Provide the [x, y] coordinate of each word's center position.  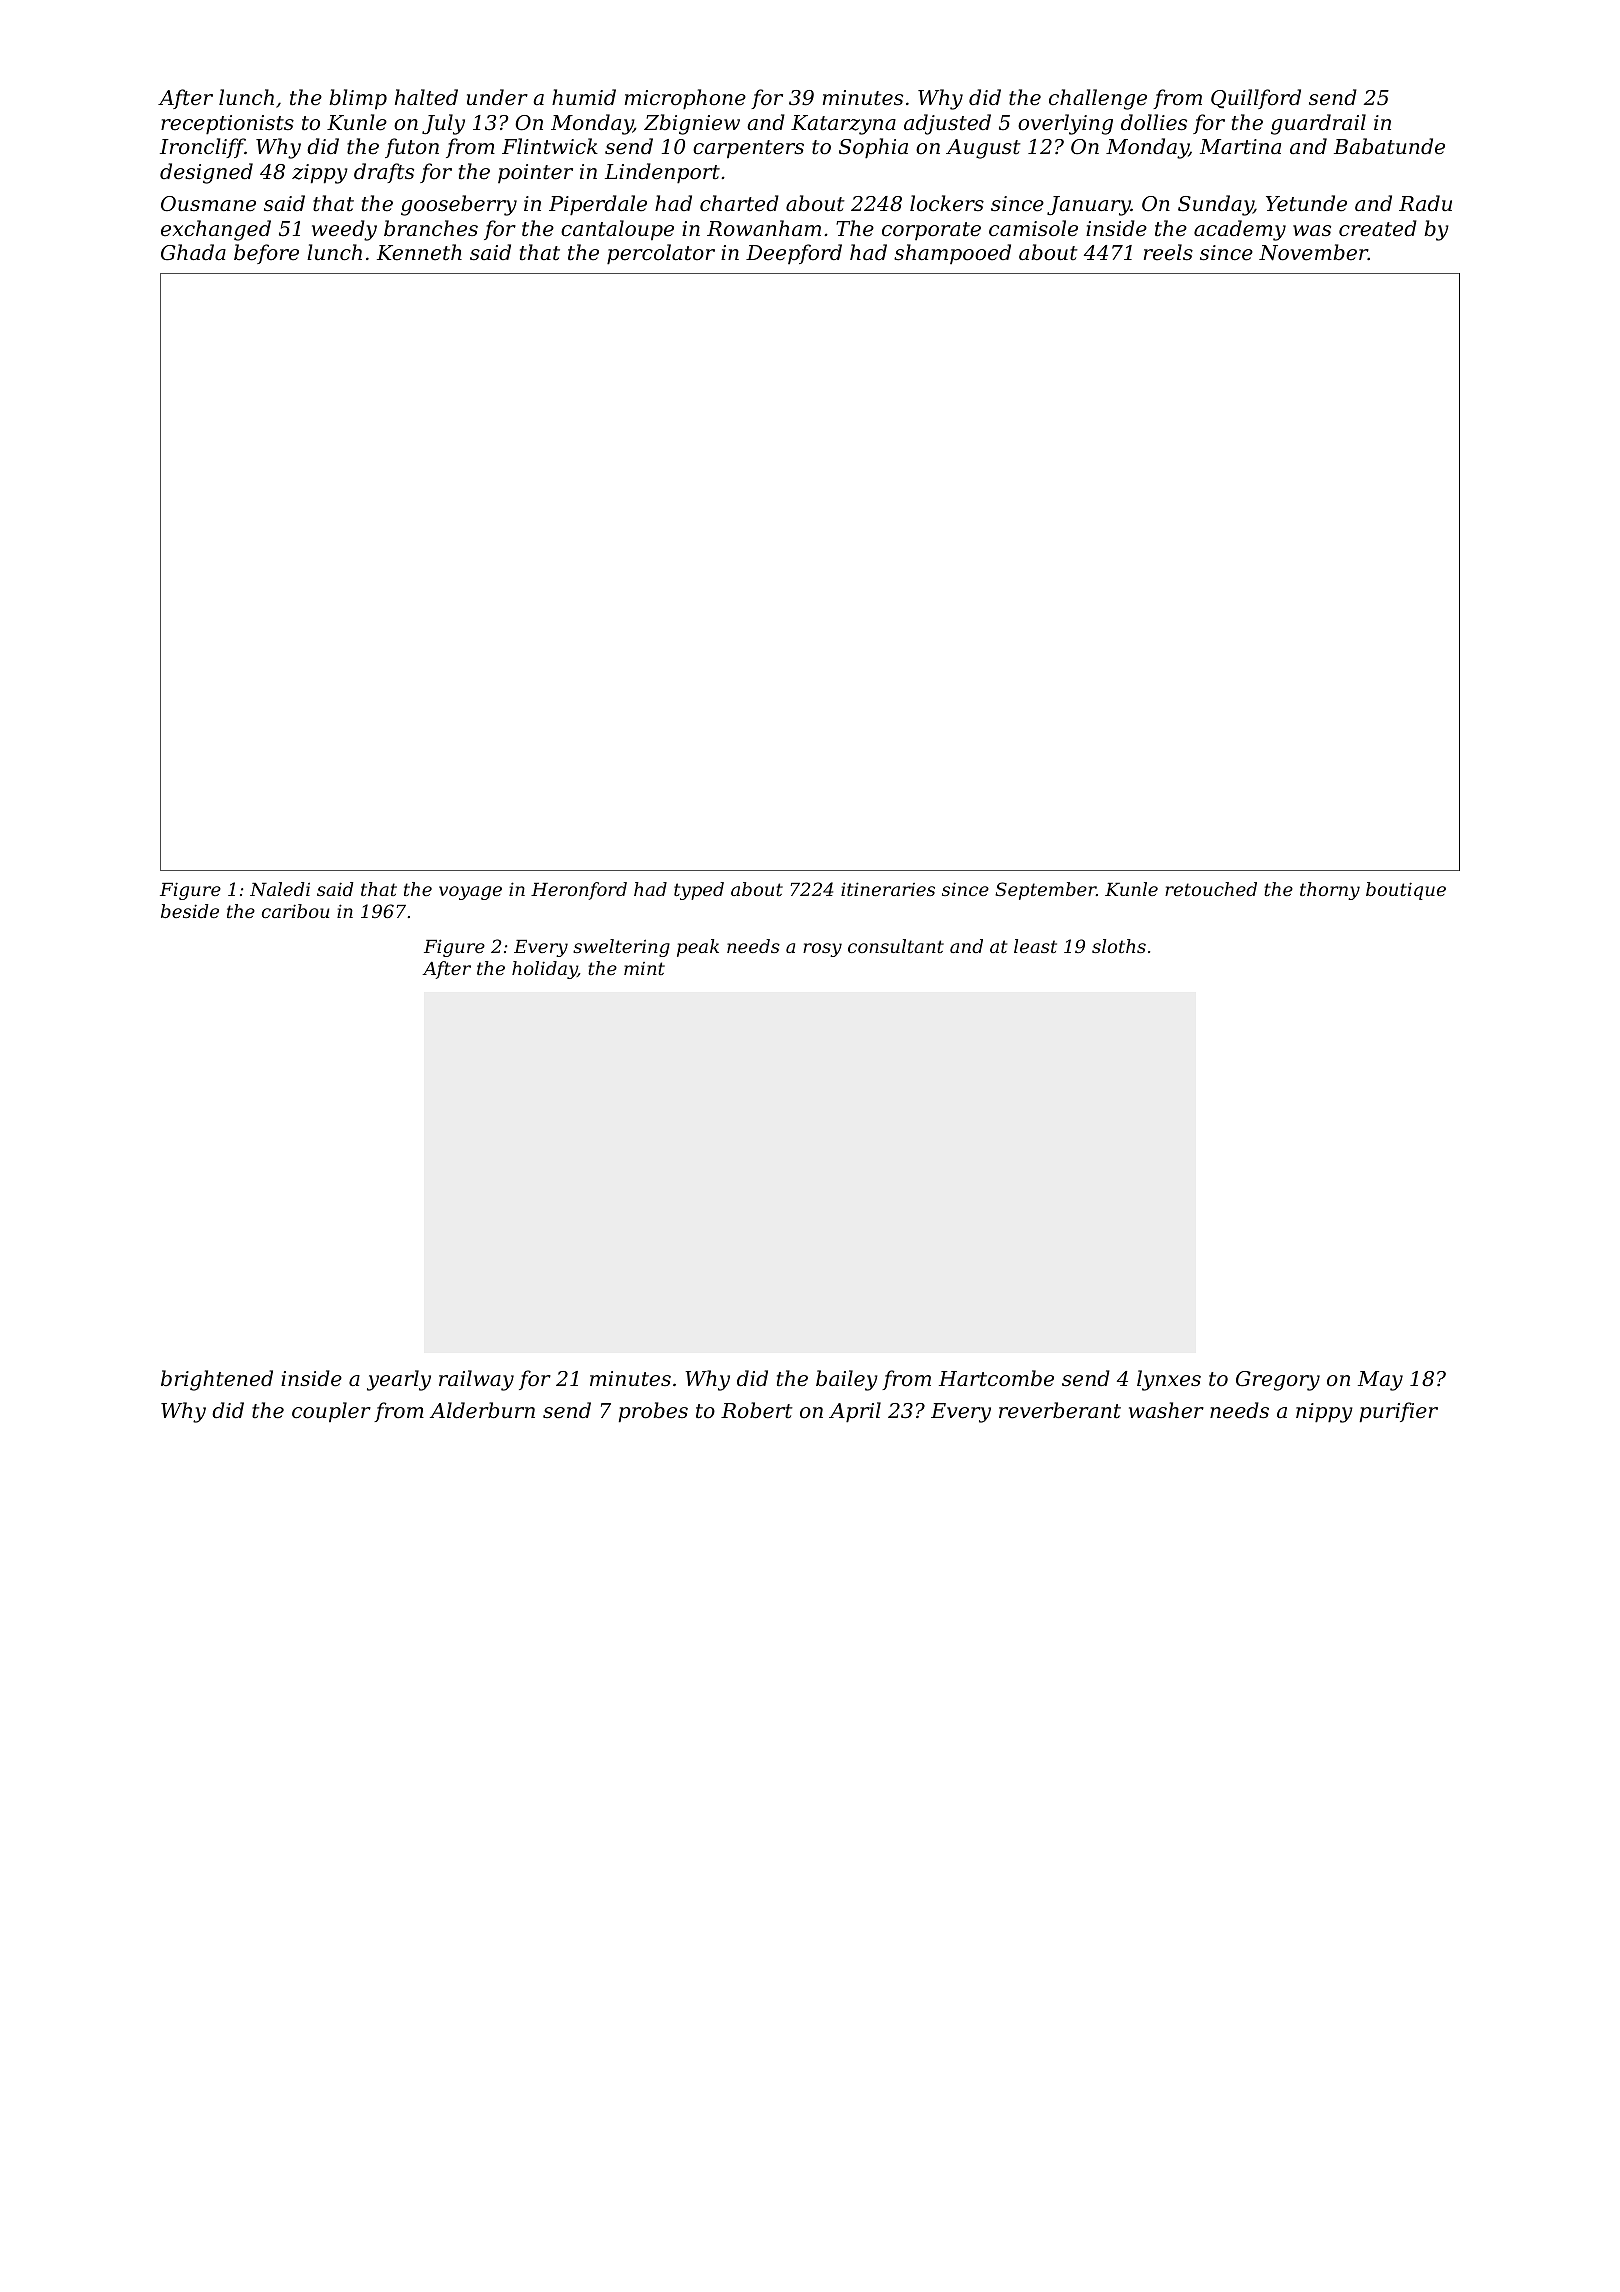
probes [653, 1412]
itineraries [888, 889]
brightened [217, 1380]
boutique [1406, 891]
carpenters [748, 149]
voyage [470, 893]
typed [699, 891]
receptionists [227, 125]
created [1378, 228]
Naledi [280, 889]
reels [1168, 252]
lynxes [1169, 1380]
